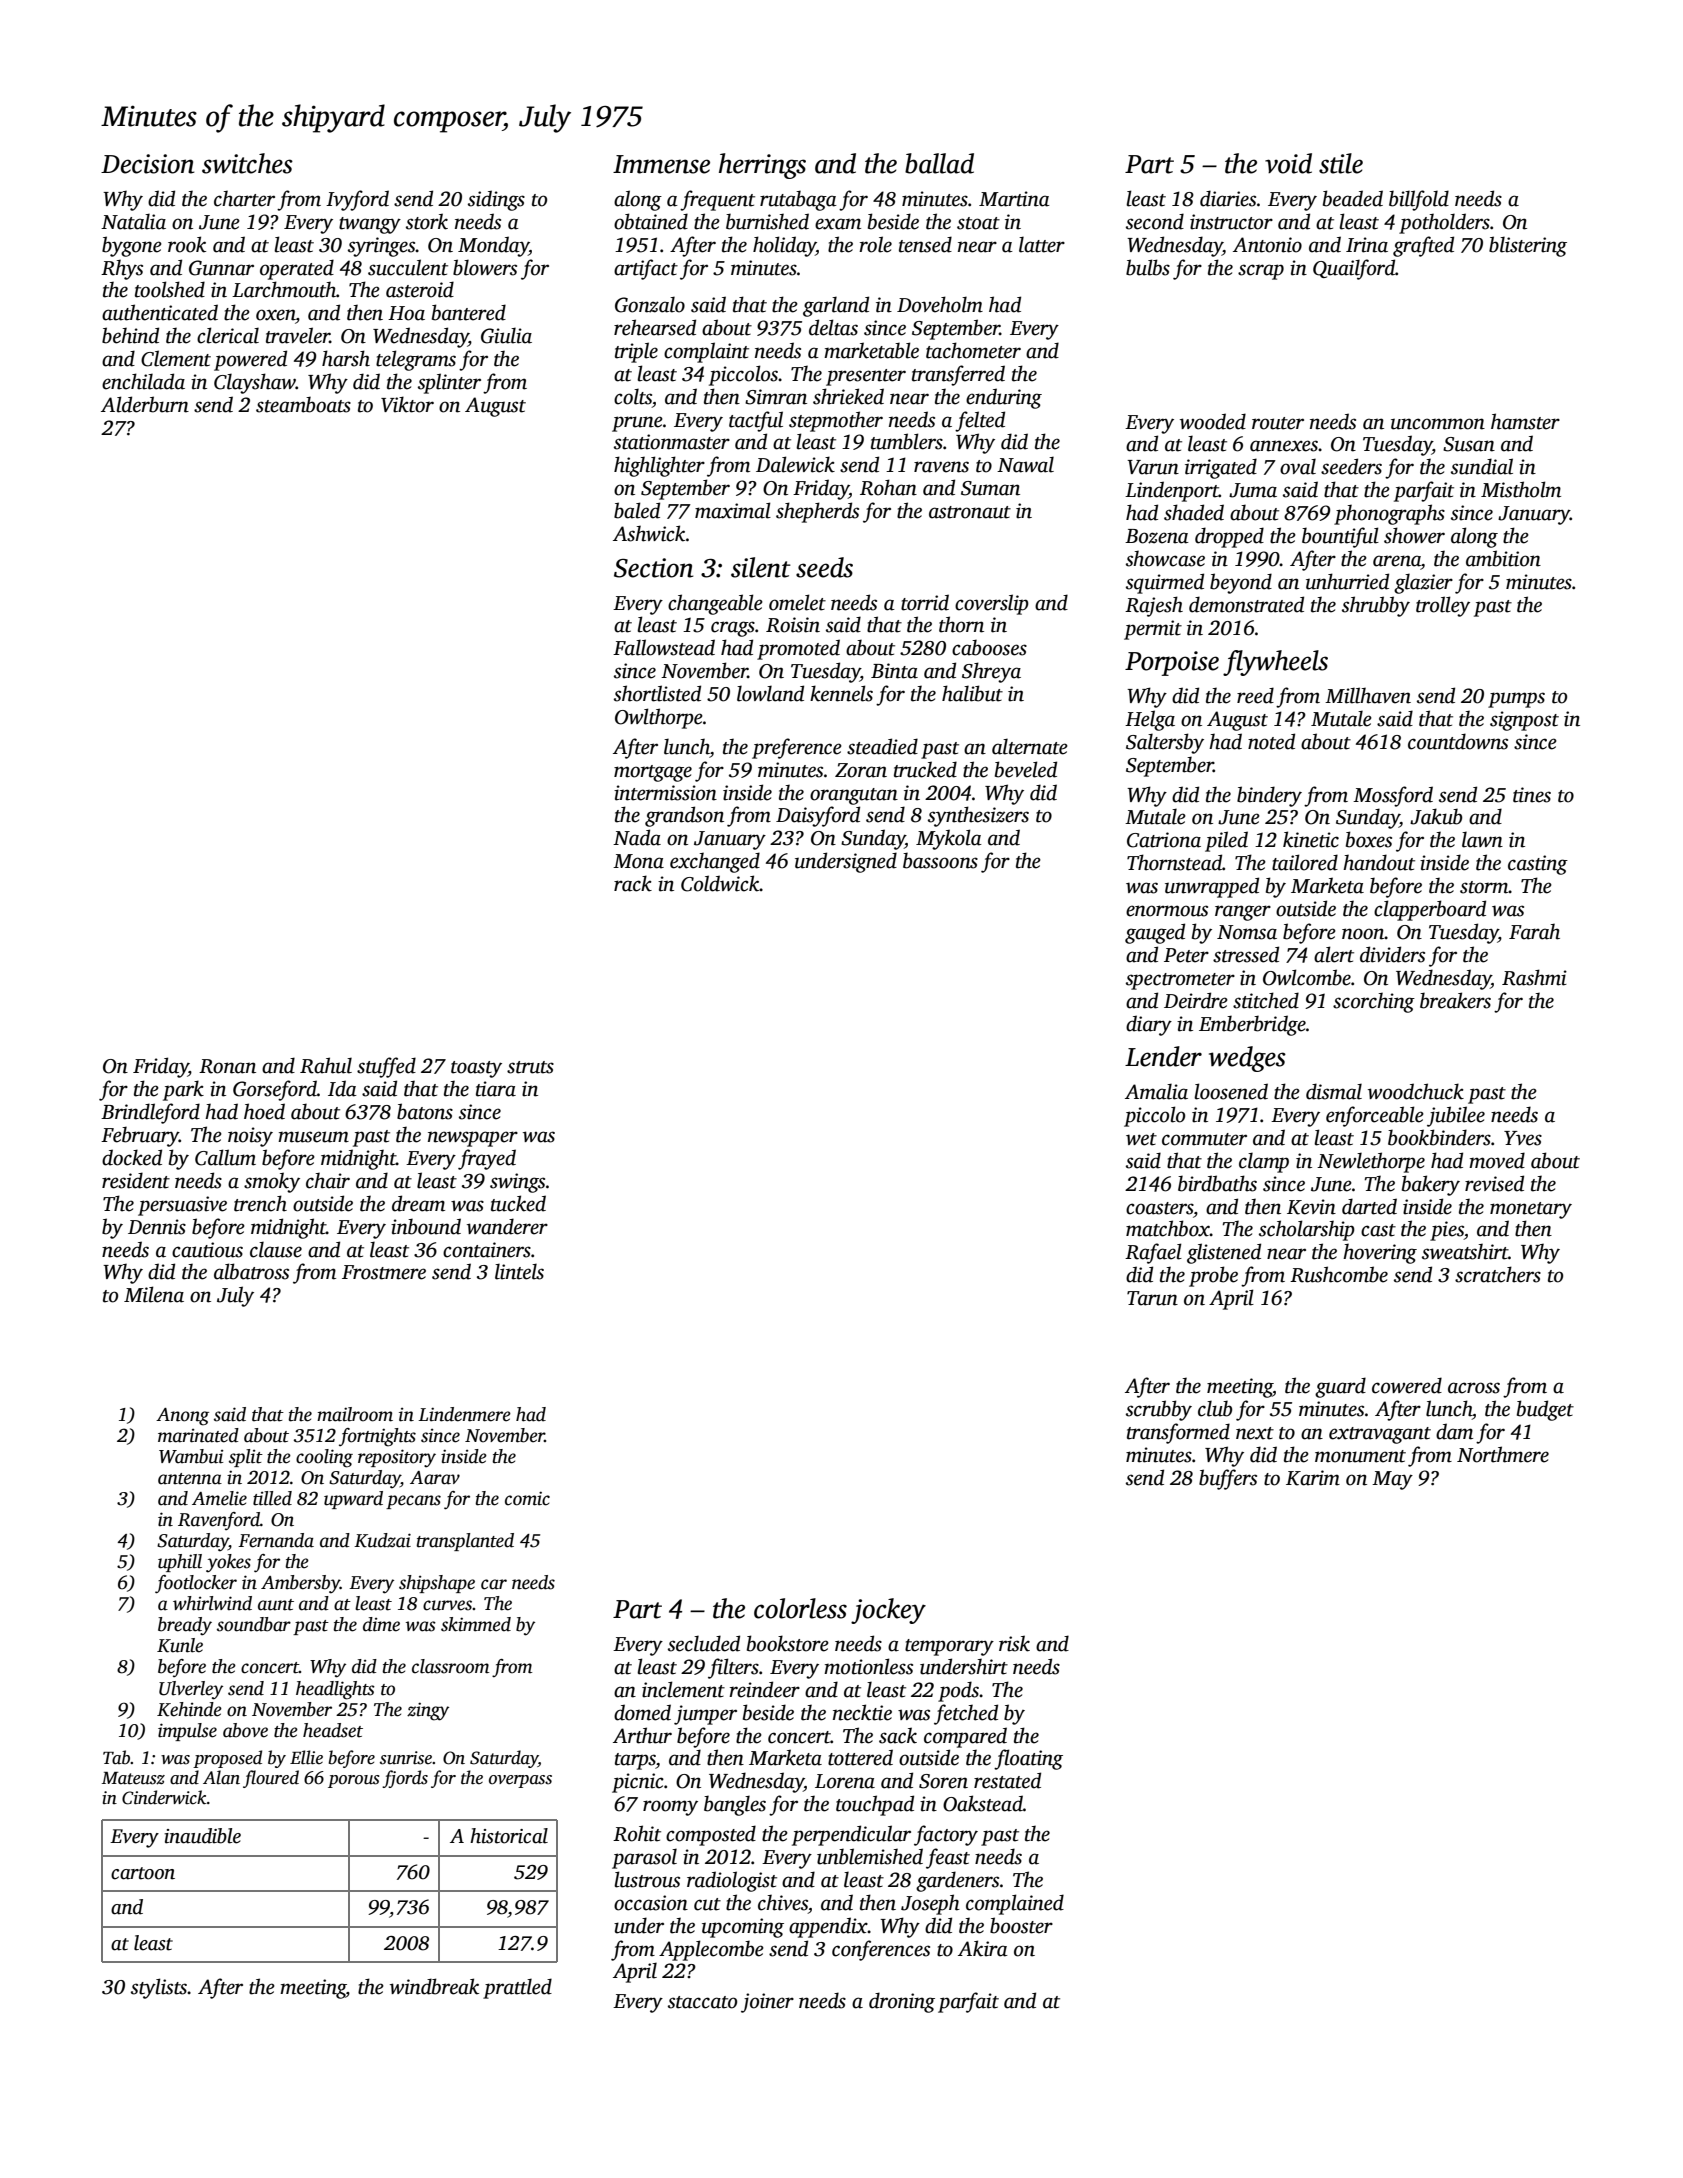 The image size is (1683, 2178). I want to click on blistering, so click(1528, 246).
